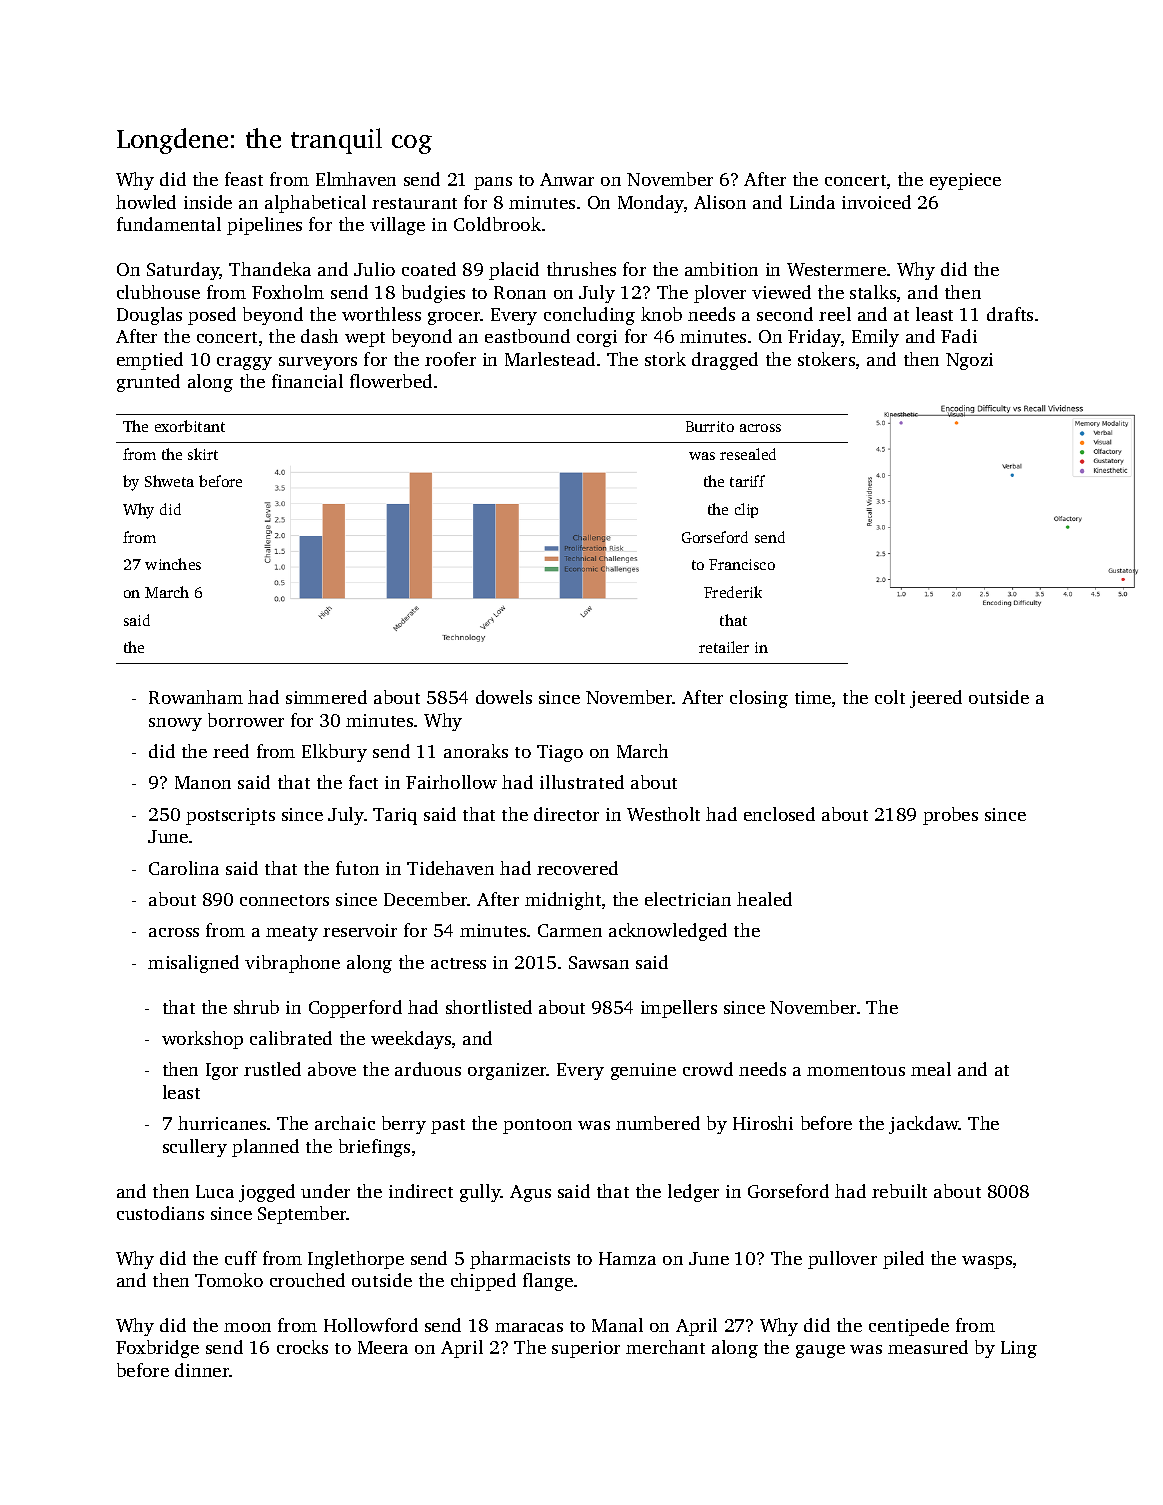 This document has height=1505, width=1163. I want to click on meal, so click(931, 1069).
